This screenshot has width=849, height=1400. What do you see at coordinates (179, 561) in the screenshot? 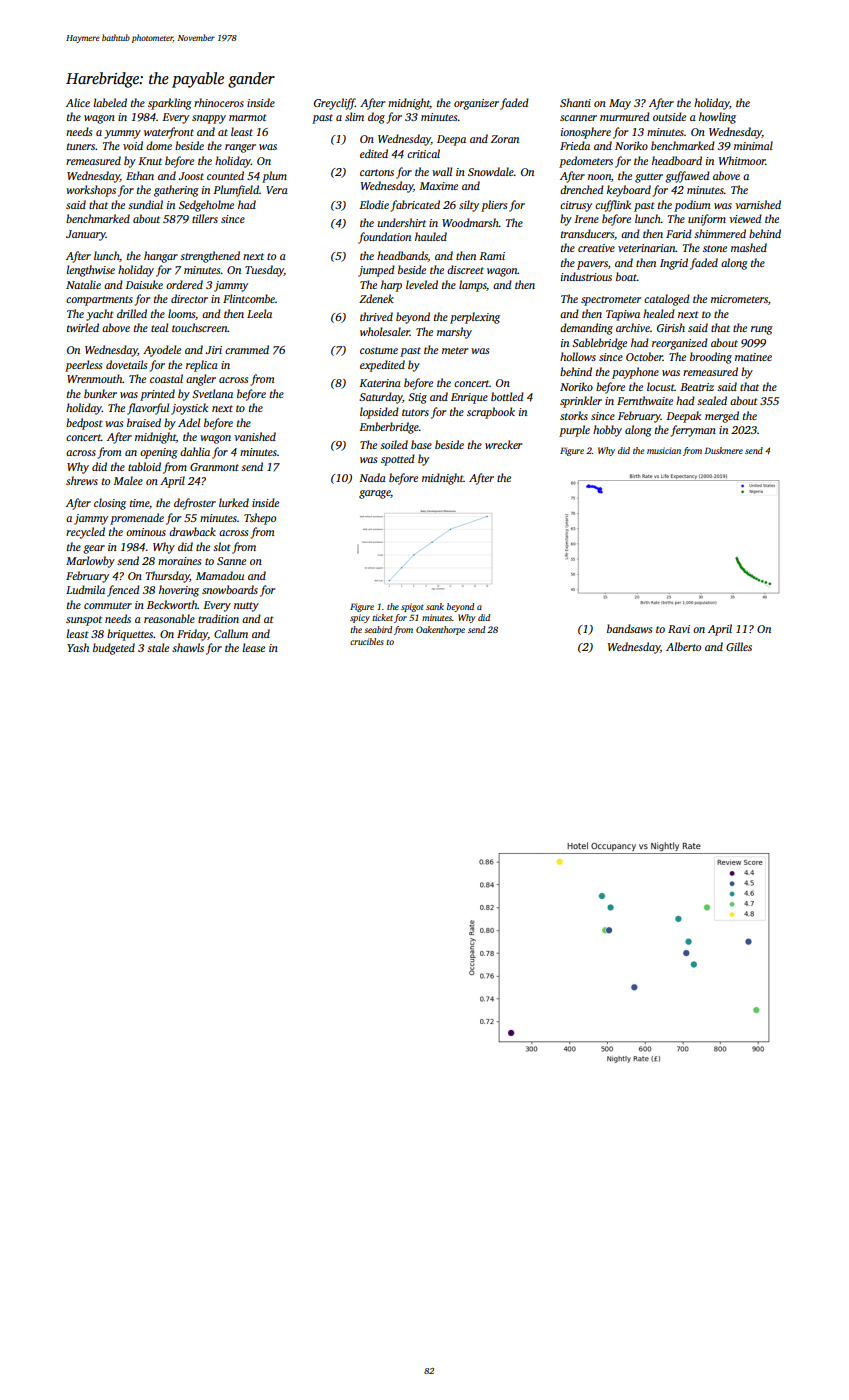
I see `moraines` at bounding box center [179, 561].
